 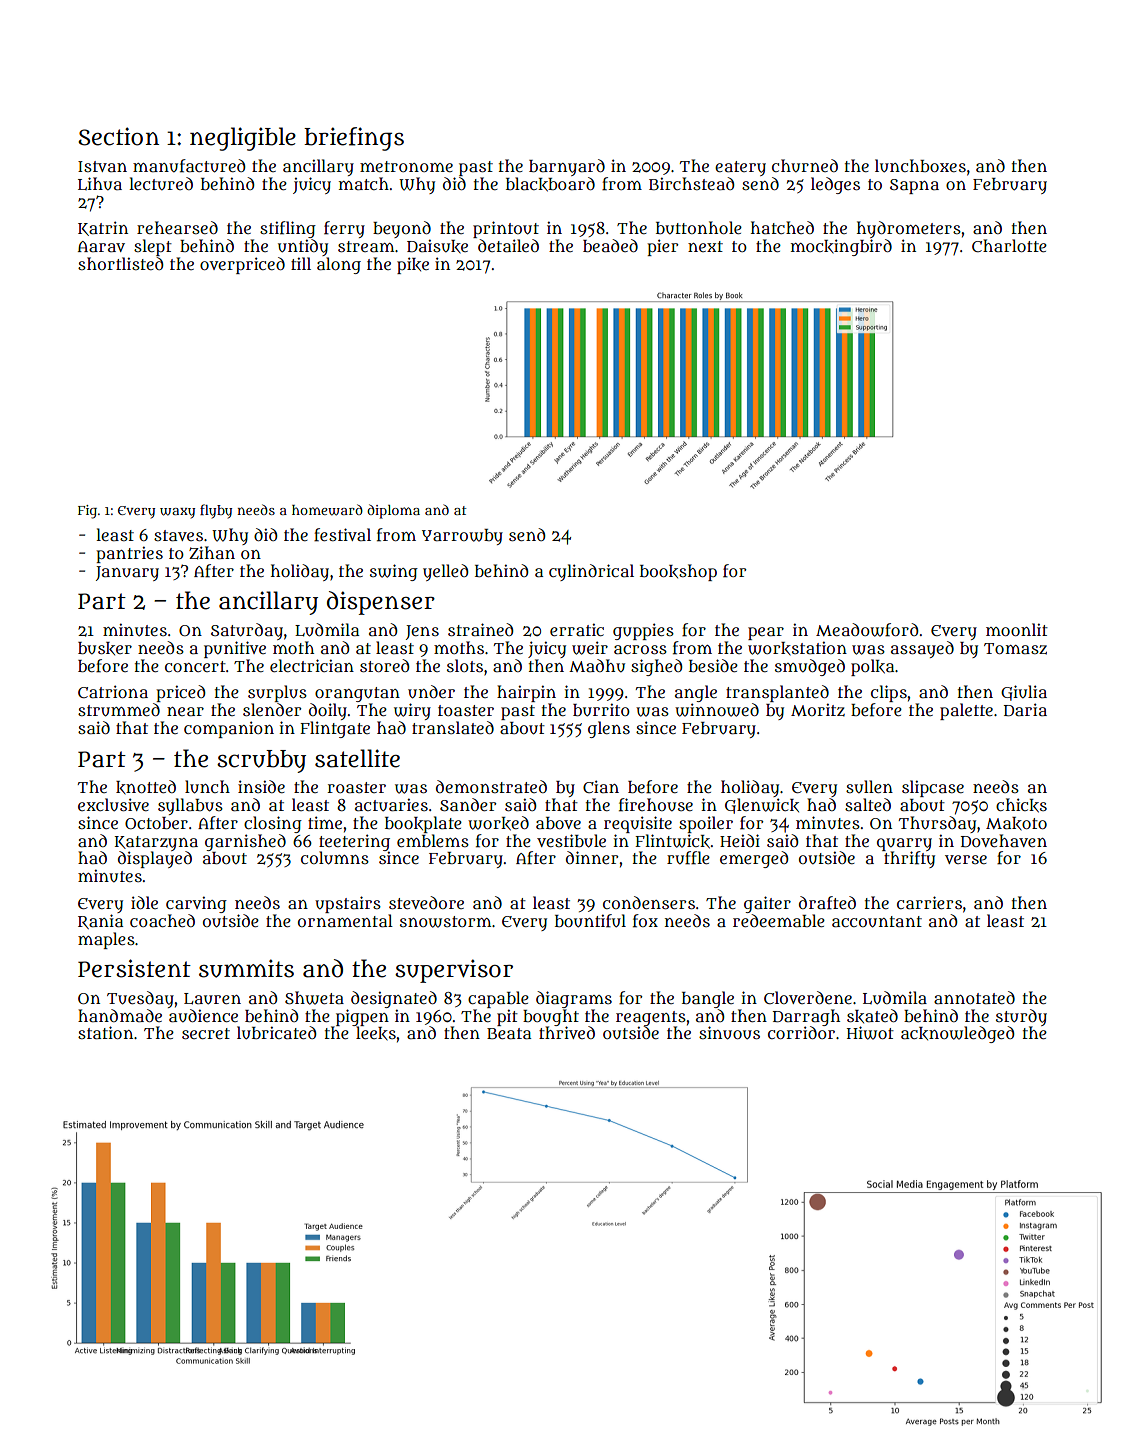 What do you see at coordinates (841, 247) in the screenshot?
I see `mockingbird` at bounding box center [841, 247].
